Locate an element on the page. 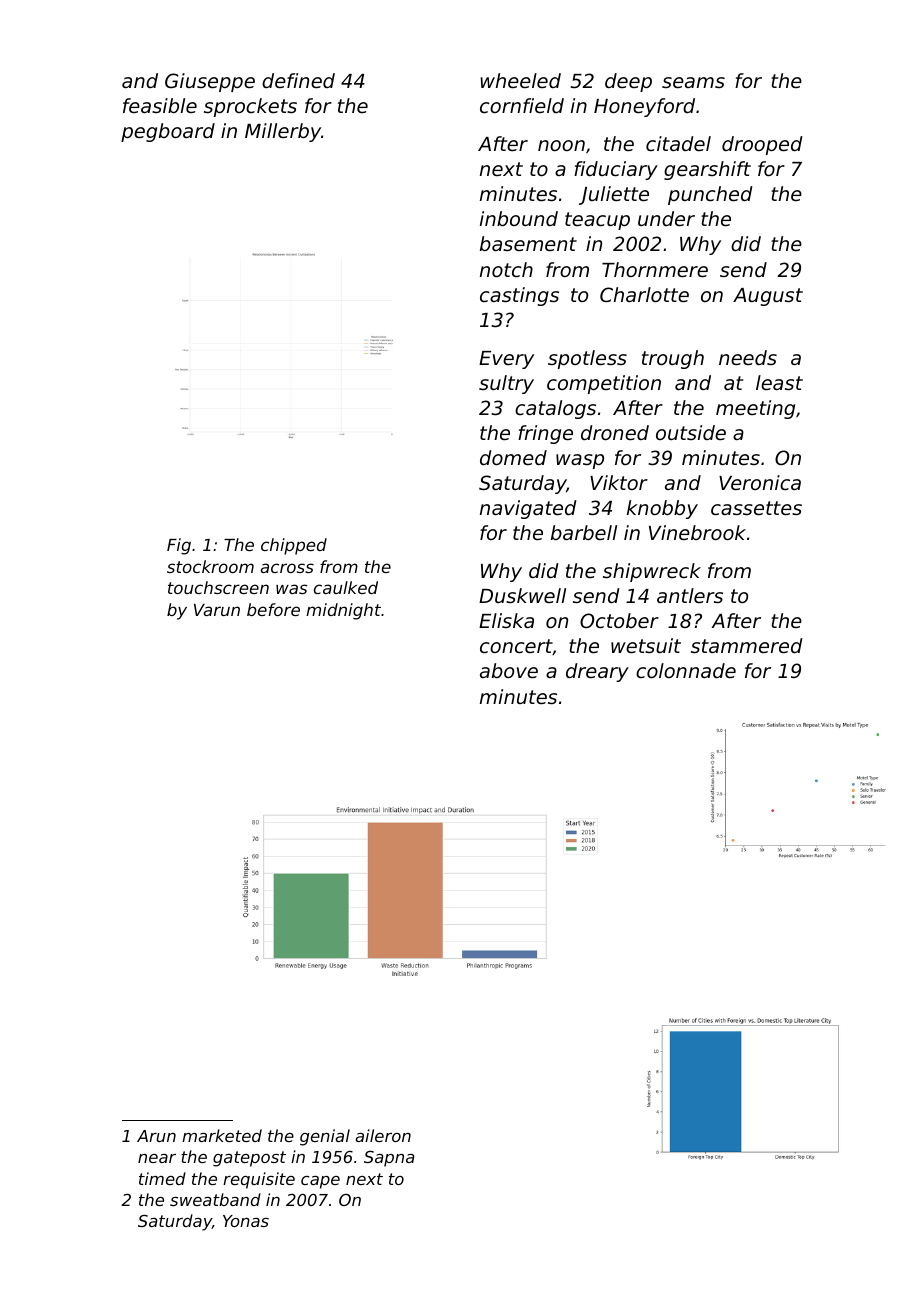 The width and height of the document is (924, 1314). castings is located at coordinates (519, 296).
